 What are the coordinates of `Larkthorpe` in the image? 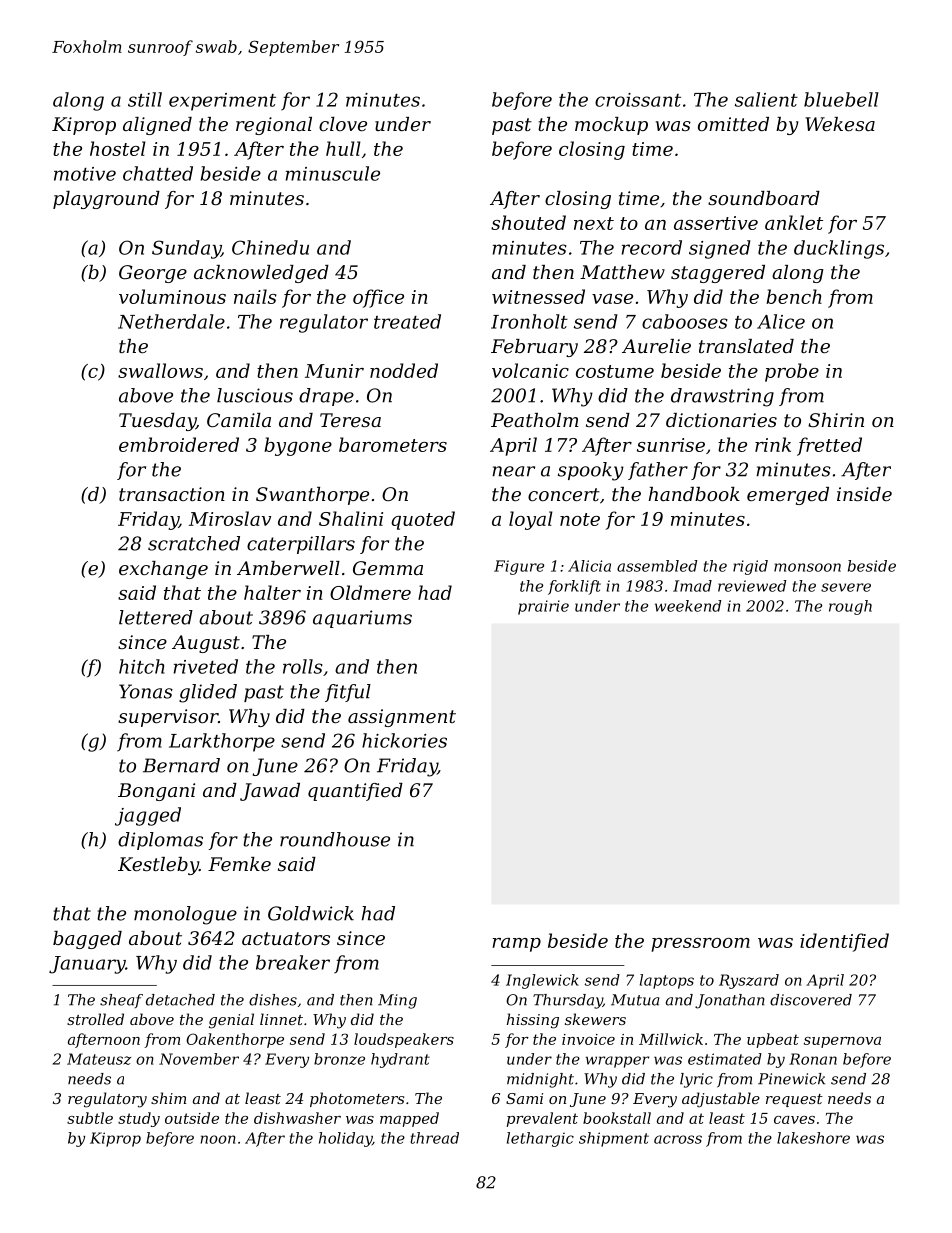 It's located at (222, 742).
